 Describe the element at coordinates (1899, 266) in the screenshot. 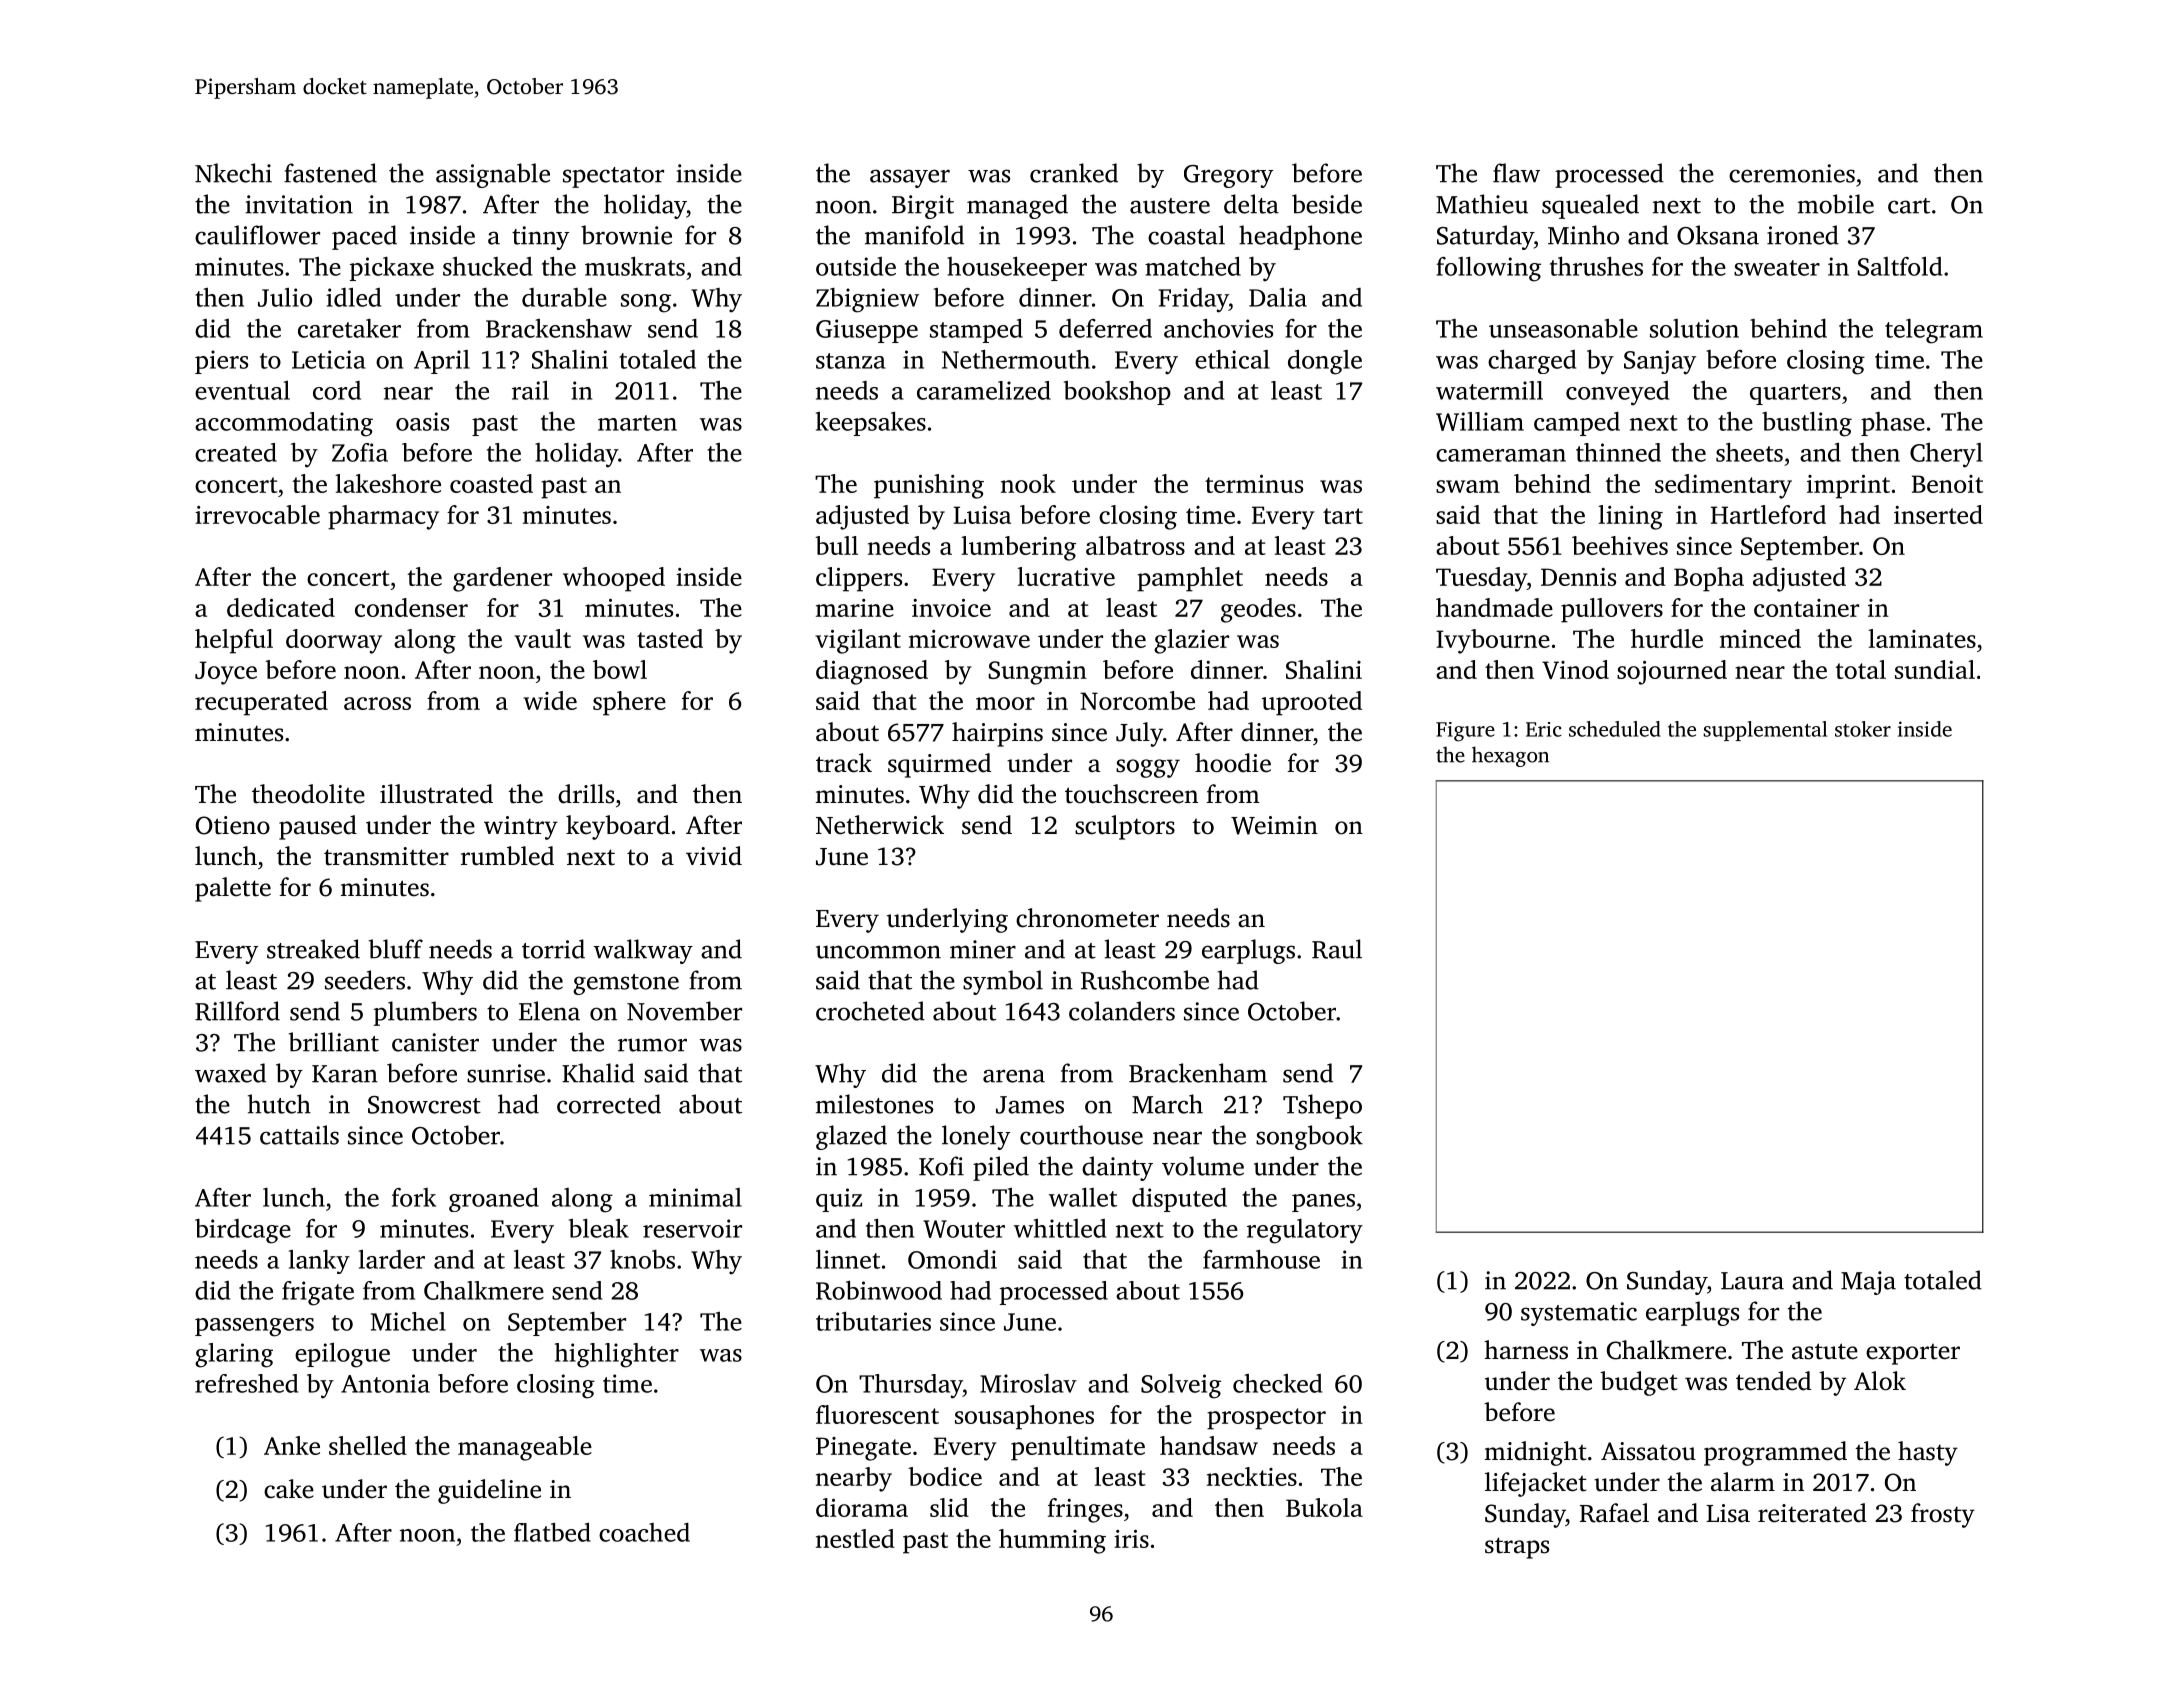

I see `Saltfold` at that location.
